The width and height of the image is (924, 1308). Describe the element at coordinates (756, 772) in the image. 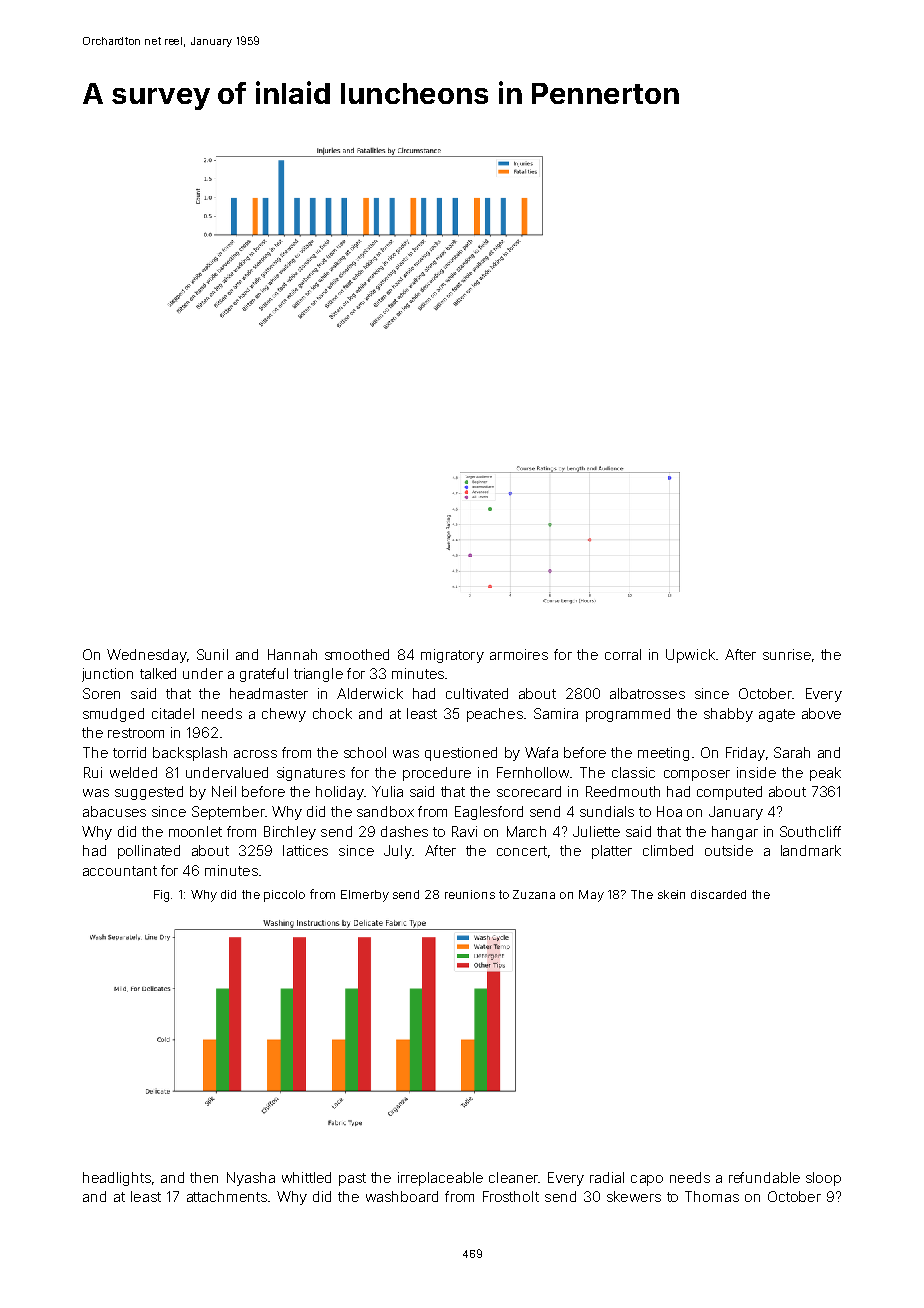

I see `inside` at that location.
